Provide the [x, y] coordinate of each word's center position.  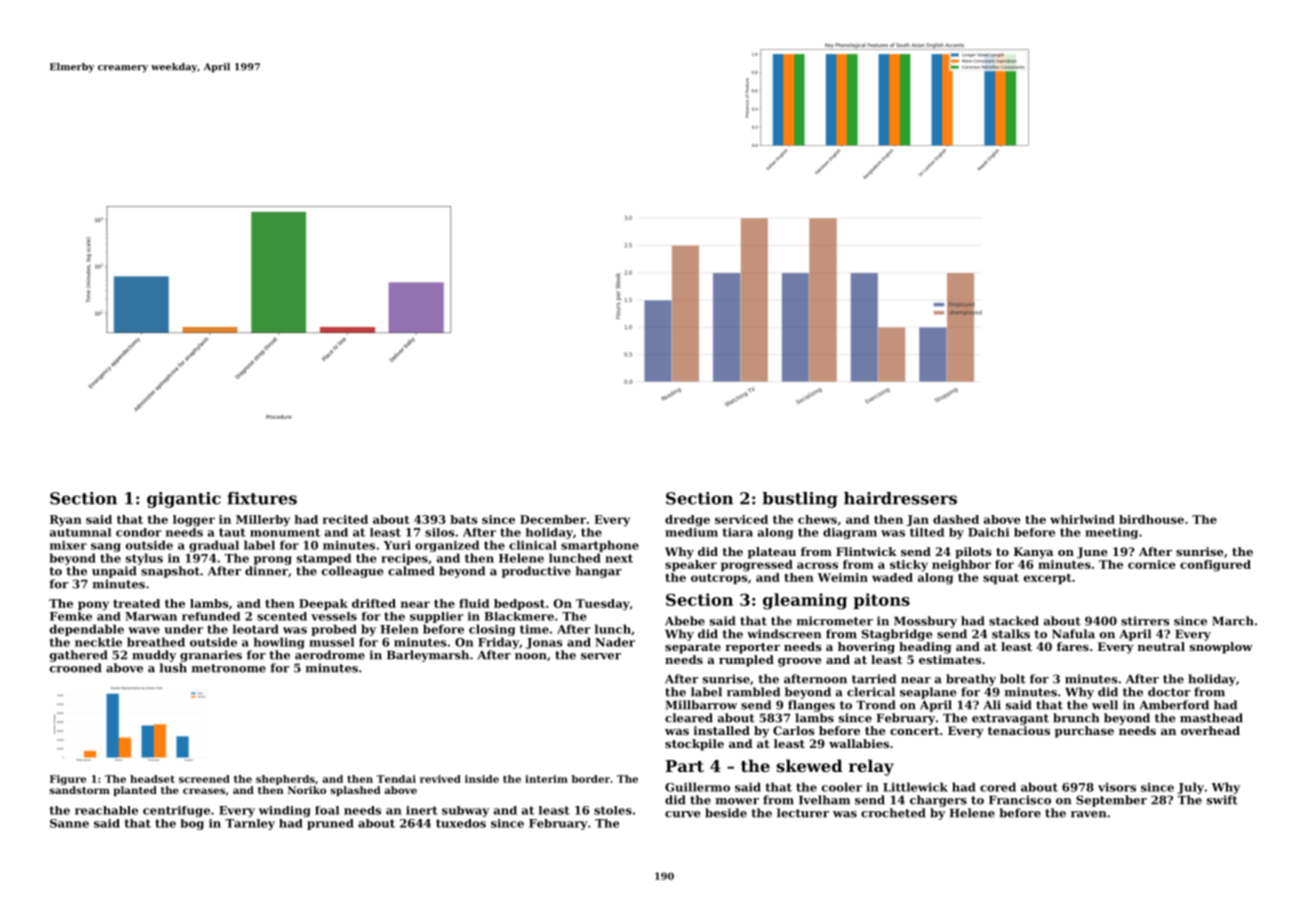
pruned [330, 824]
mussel [331, 642]
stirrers [1145, 621]
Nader [615, 642]
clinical [533, 545]
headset [152, 779]
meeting [1111, 533]
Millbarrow [701, 705]
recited [345, 519]
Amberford [1174, 705]
